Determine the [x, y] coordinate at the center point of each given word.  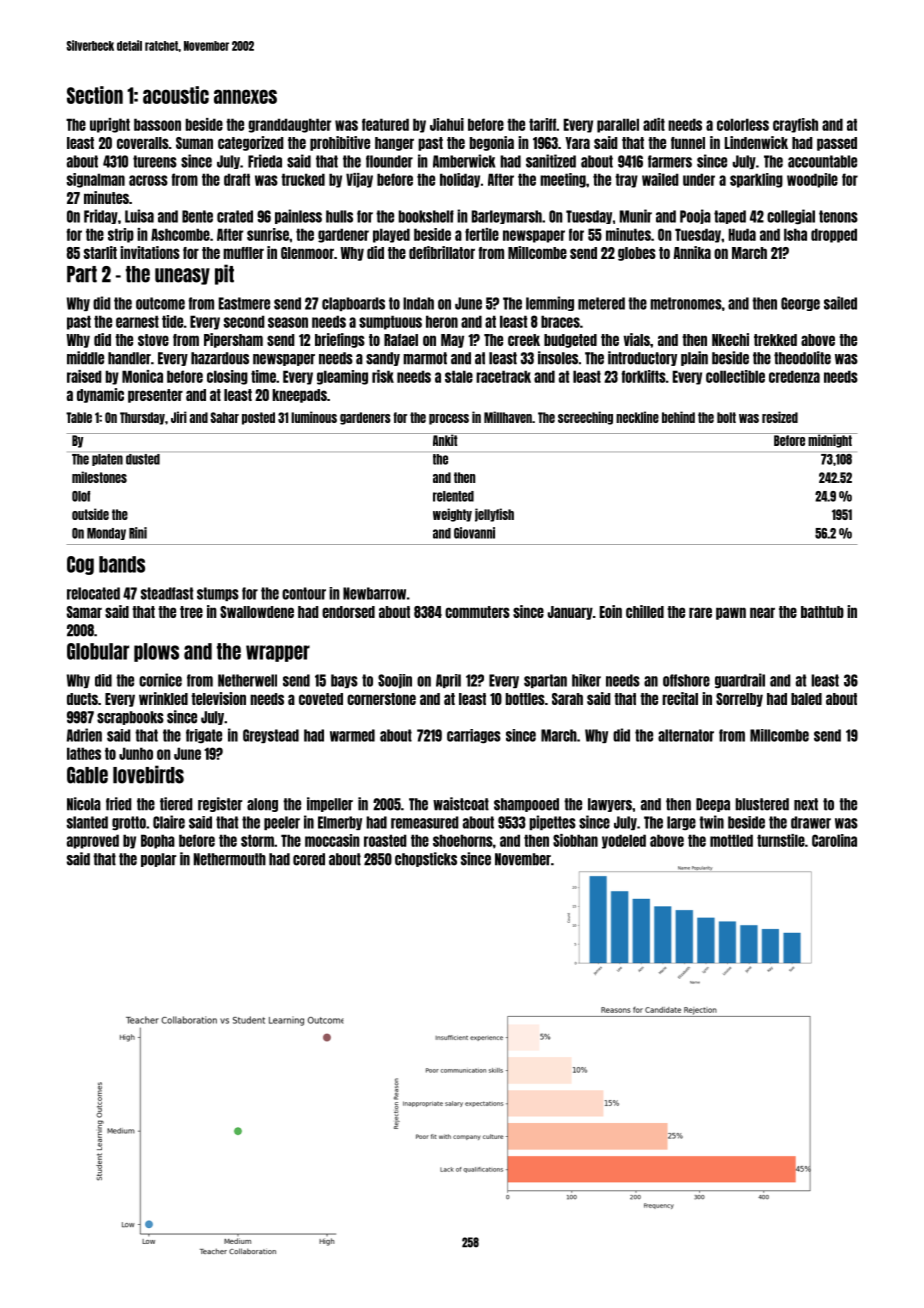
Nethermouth [230, 859]
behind [678, 417]
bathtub [822, 612]
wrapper [278, 653]
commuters [477, 612]
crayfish [795, 125]
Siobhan [575, 840]
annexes [245, 96]
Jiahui [447, 124]
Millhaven [508, 417]
